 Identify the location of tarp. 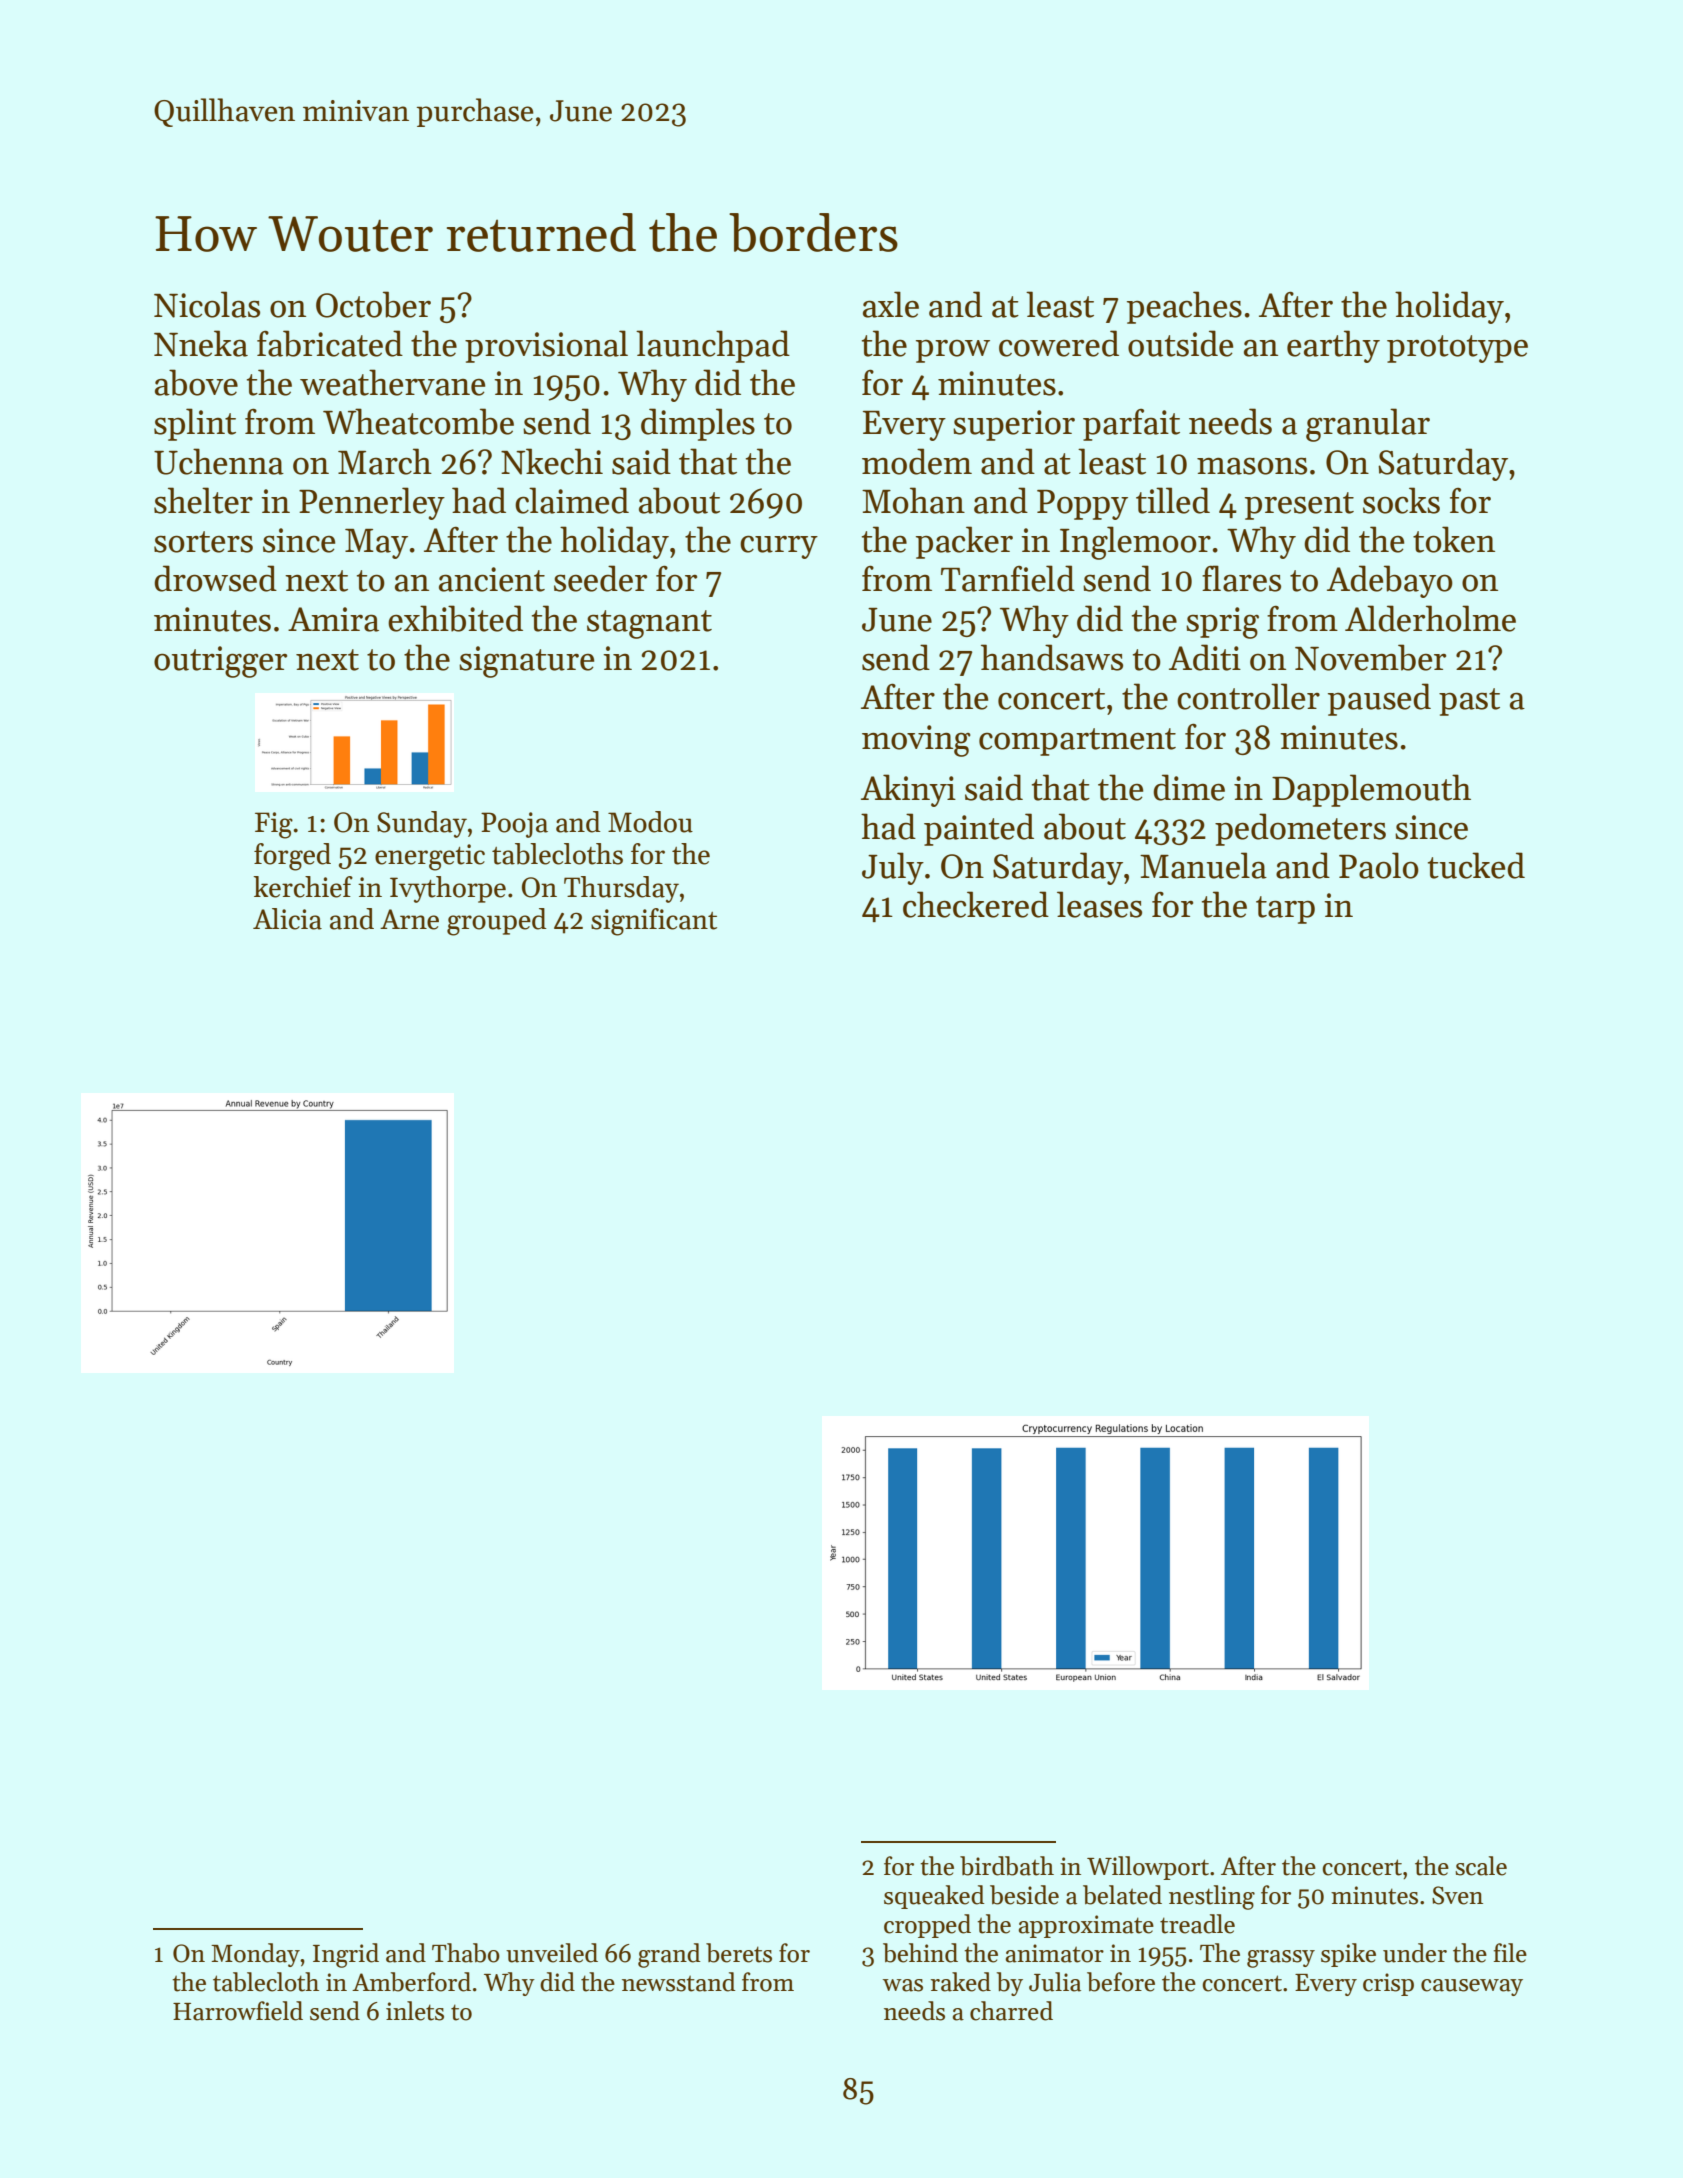
(1285, 910).
